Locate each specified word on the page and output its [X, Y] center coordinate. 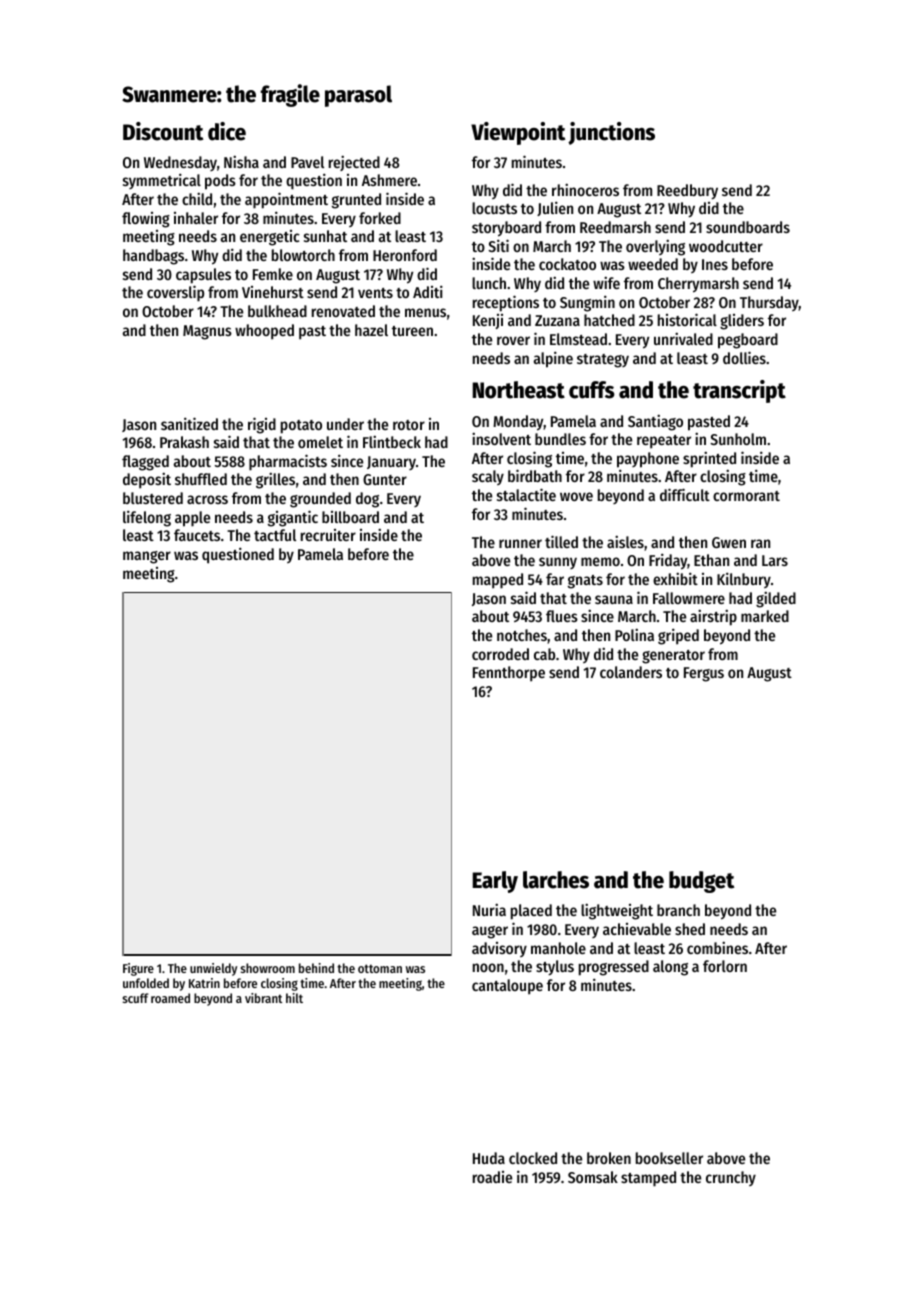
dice [227, 131]
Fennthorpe [509, 673]
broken [609, 1158]
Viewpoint [518, 133]
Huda [489, 1158]
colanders [631, 672]
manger [147, 557]
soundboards [748, 227]
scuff [136, 998]
